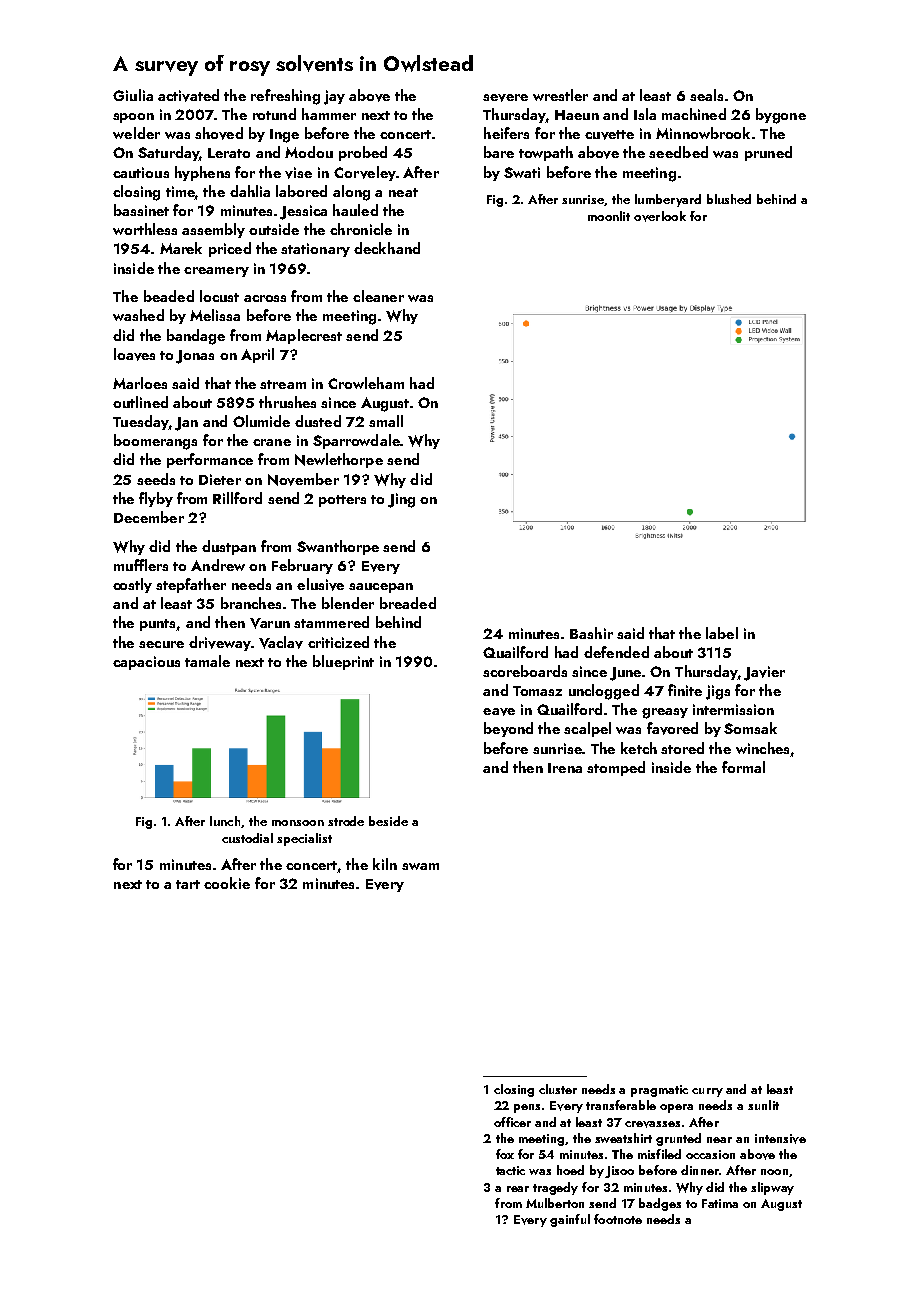  What do you see at coordinates (764, 673) in the screenshot?
I see `Javier` at bounding box center [764, 673].
